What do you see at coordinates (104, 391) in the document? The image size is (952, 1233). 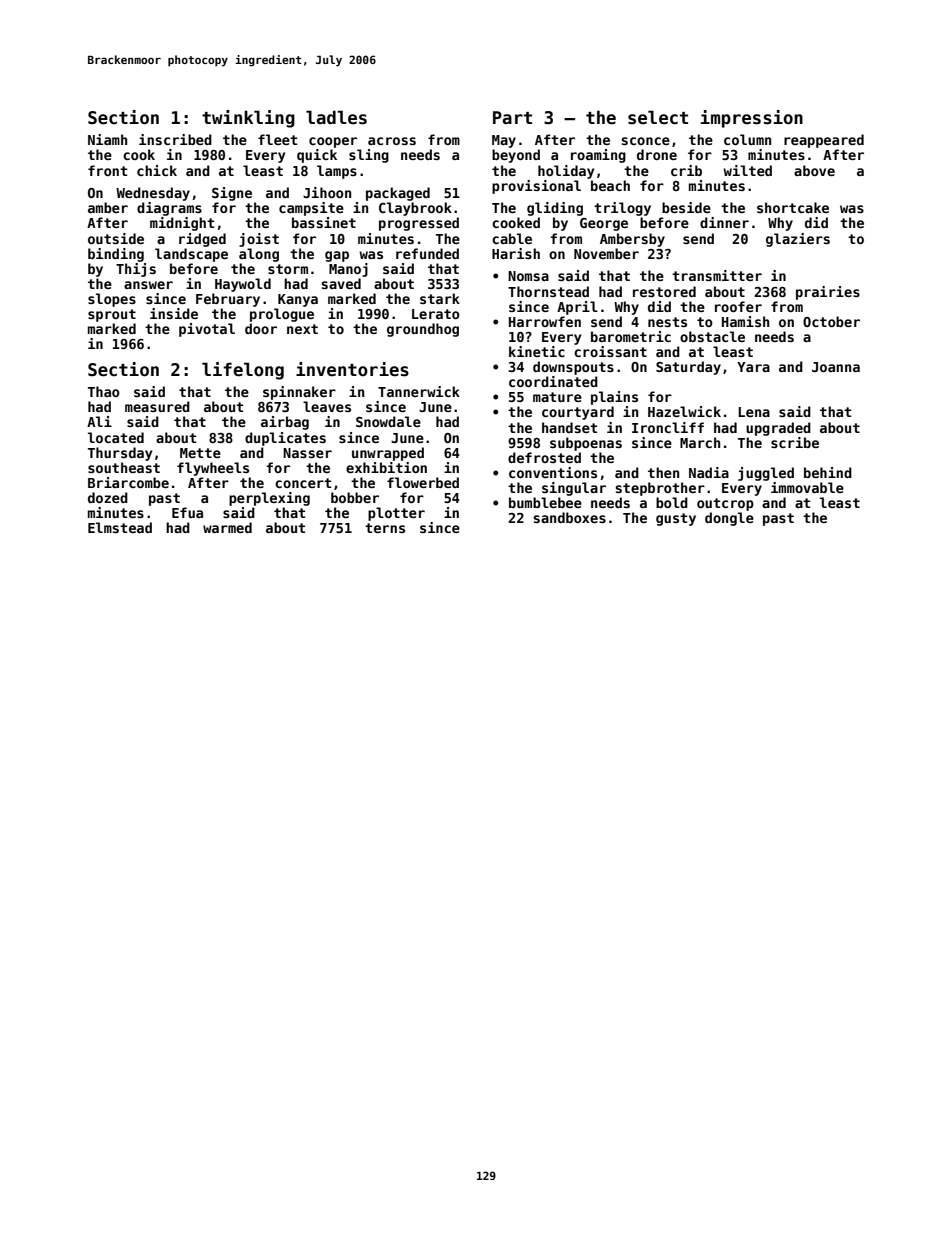 I see `Thao` at bounding box center [104, 391].
